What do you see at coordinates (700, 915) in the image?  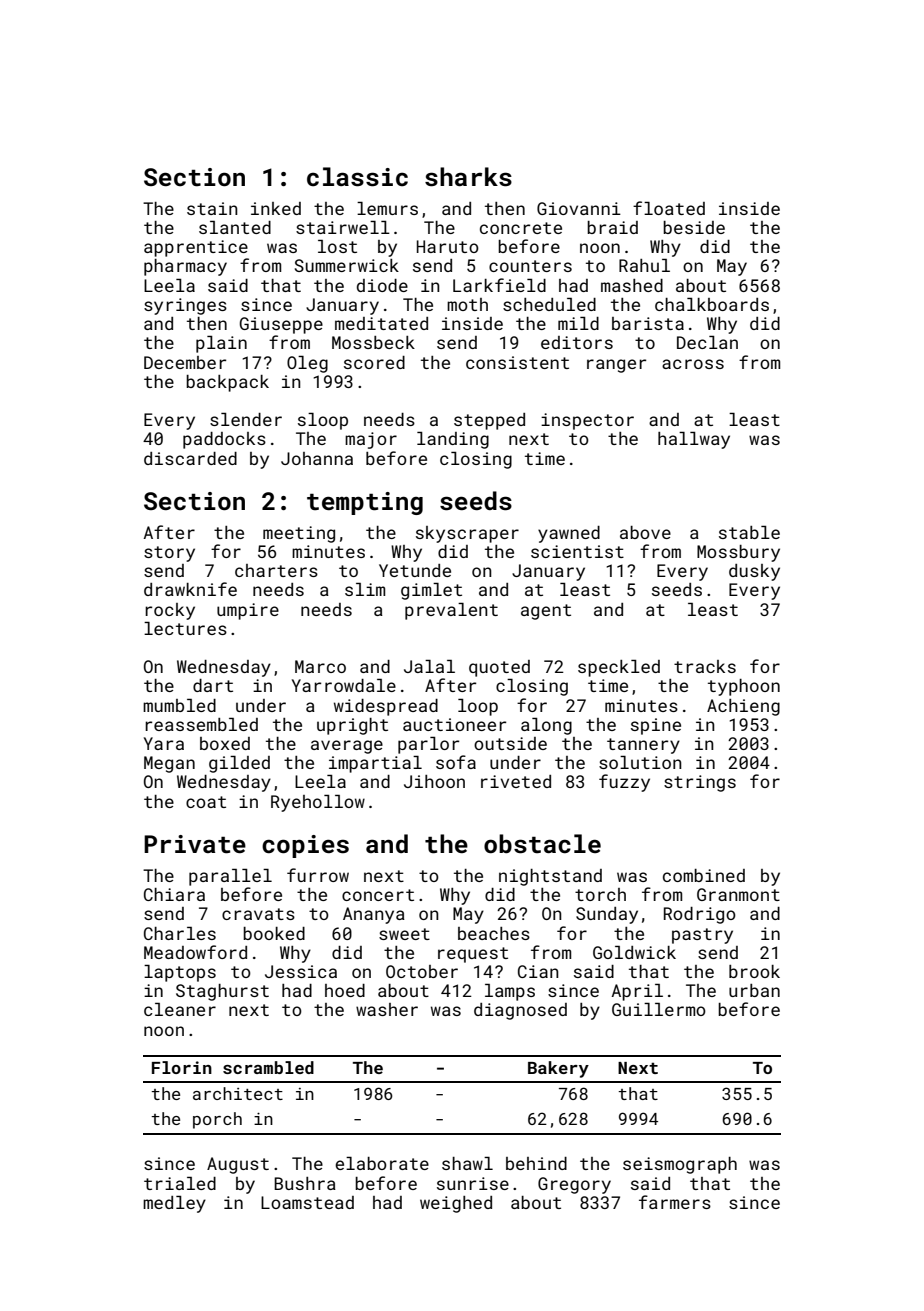 I see `Rodrigo` at bounding box center [700, 915].
